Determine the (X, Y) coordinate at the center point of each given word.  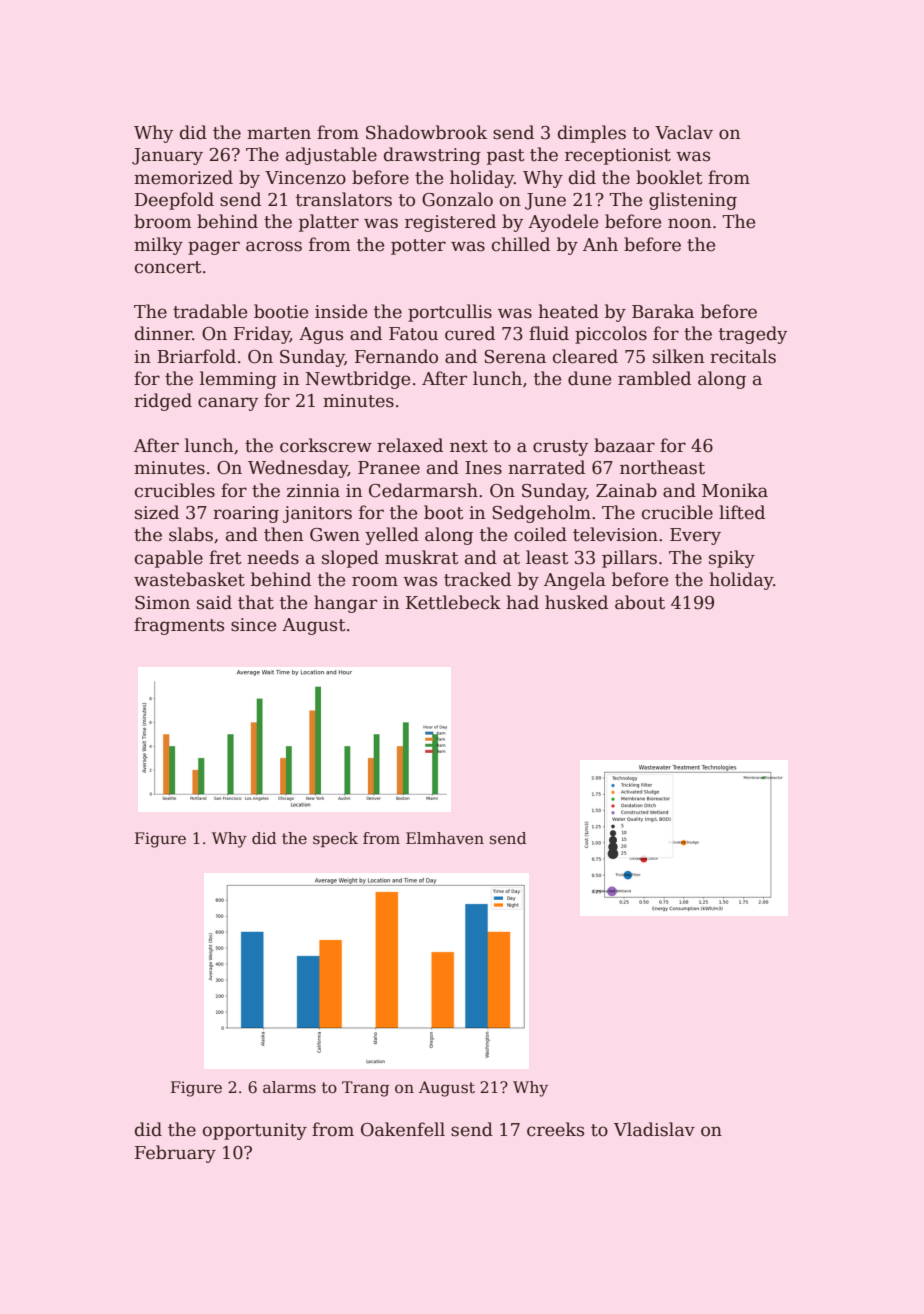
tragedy (753, 335)
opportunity (255, 1131)
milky (158, 246)
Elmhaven (445, 838)
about (640, 602)
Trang (365, 1089)
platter (329, 223)
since (253, 625)
